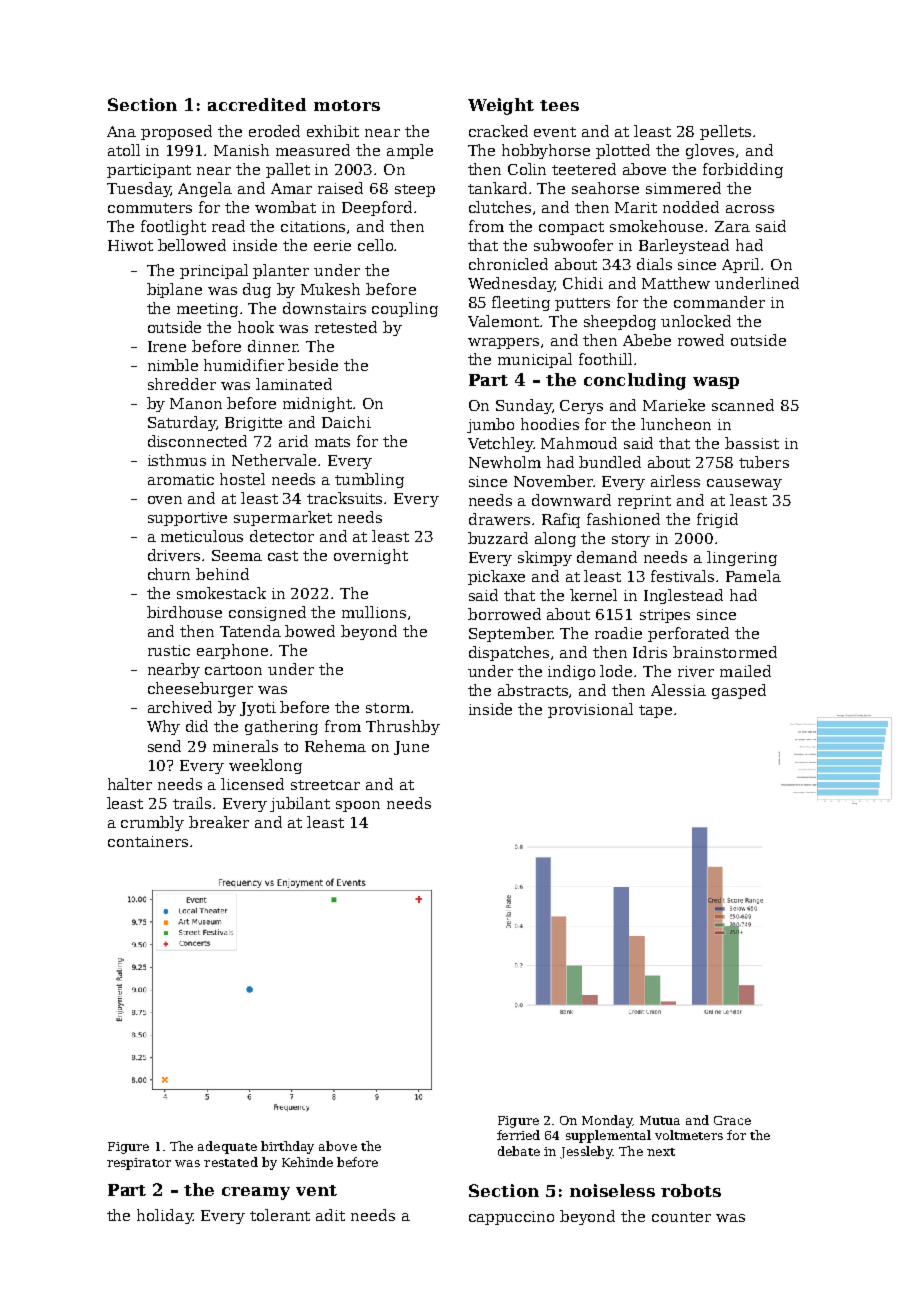  What do you see at coordinates (358, 806) in the screenshot?
I see `spoon` at bounding box center [358, 806].
